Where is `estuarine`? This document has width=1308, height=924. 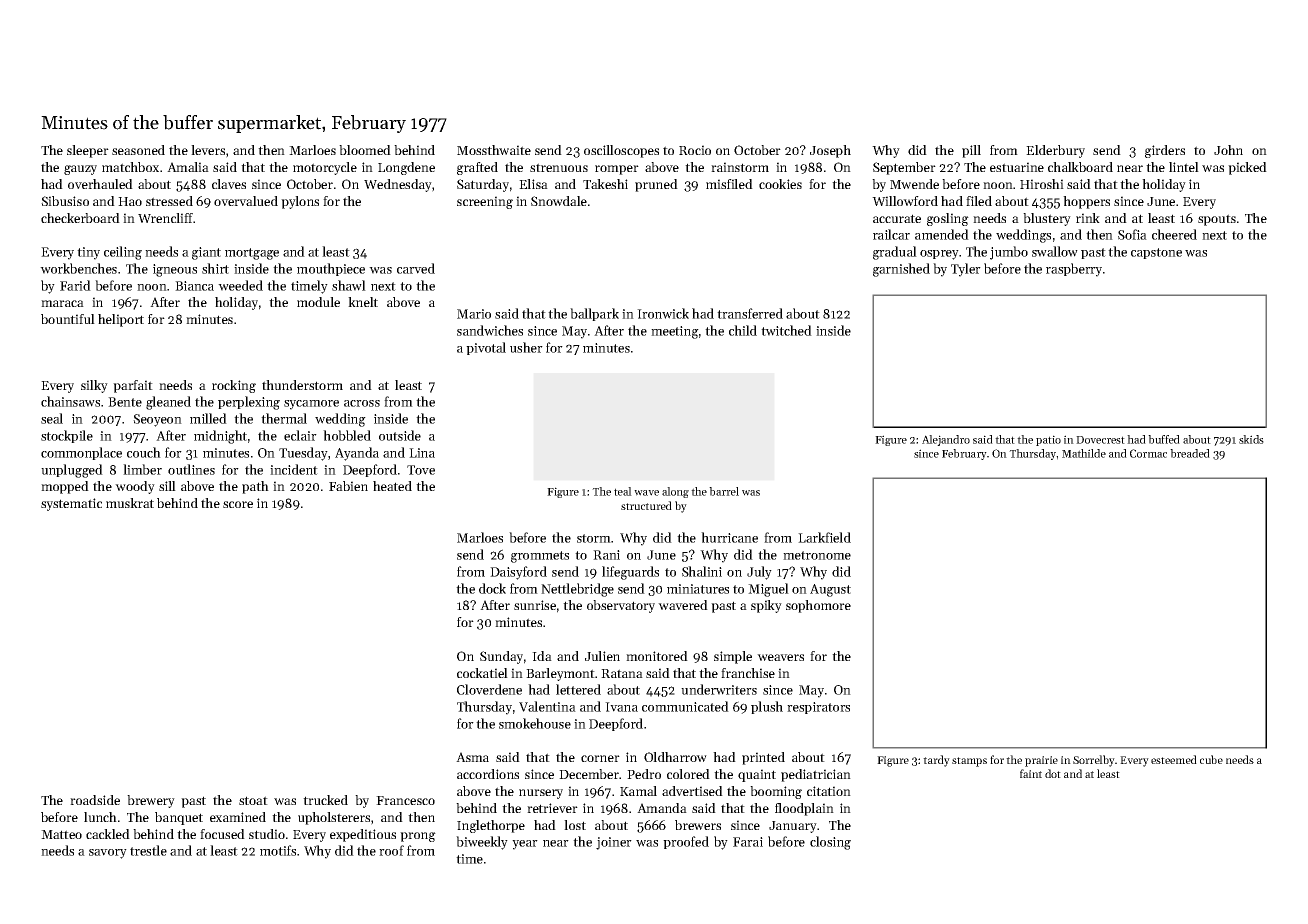
estuarine is located at coordinates (1017, 167).
